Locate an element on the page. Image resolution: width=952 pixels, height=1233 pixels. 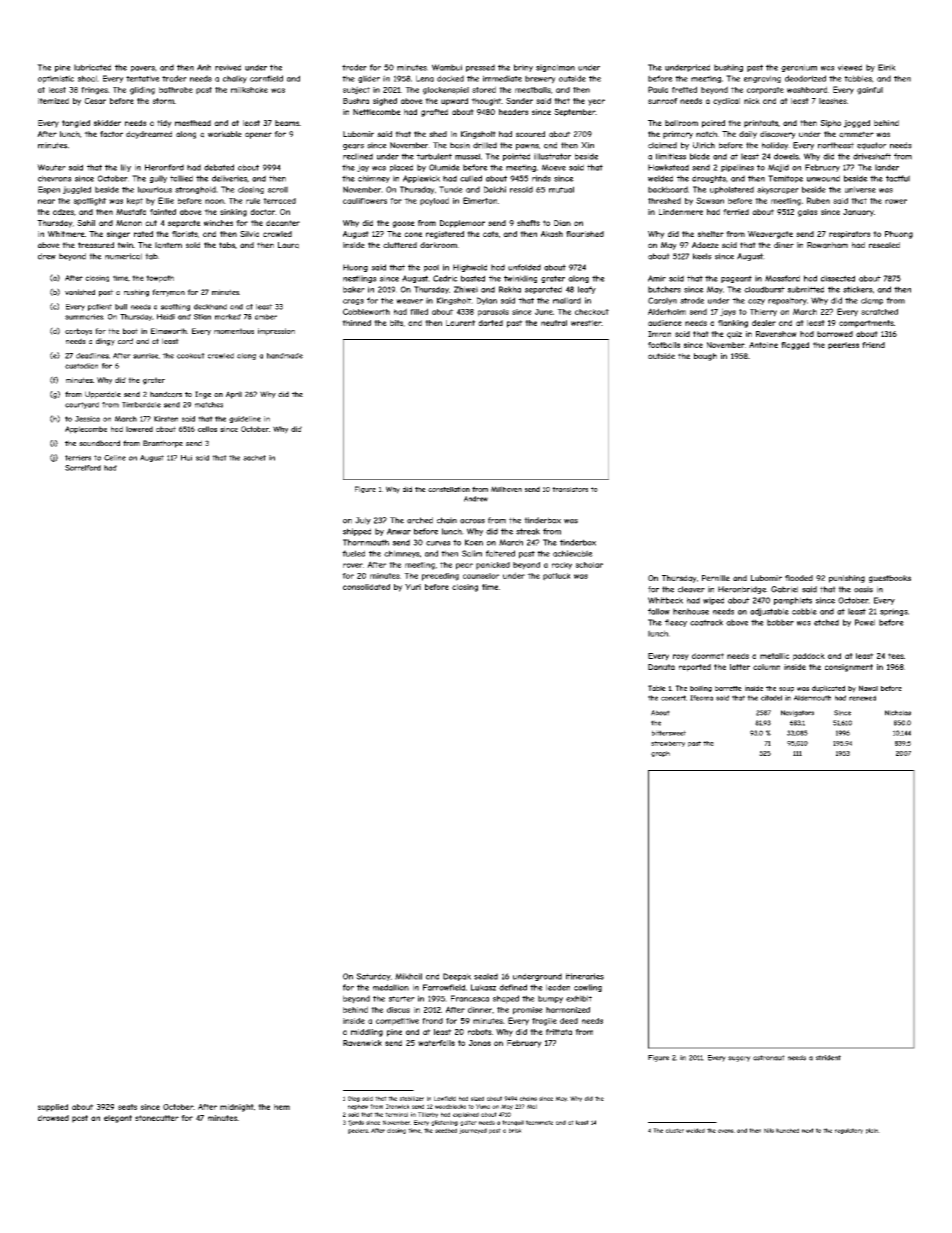
midnight is located at coordinates (237, 1108).
